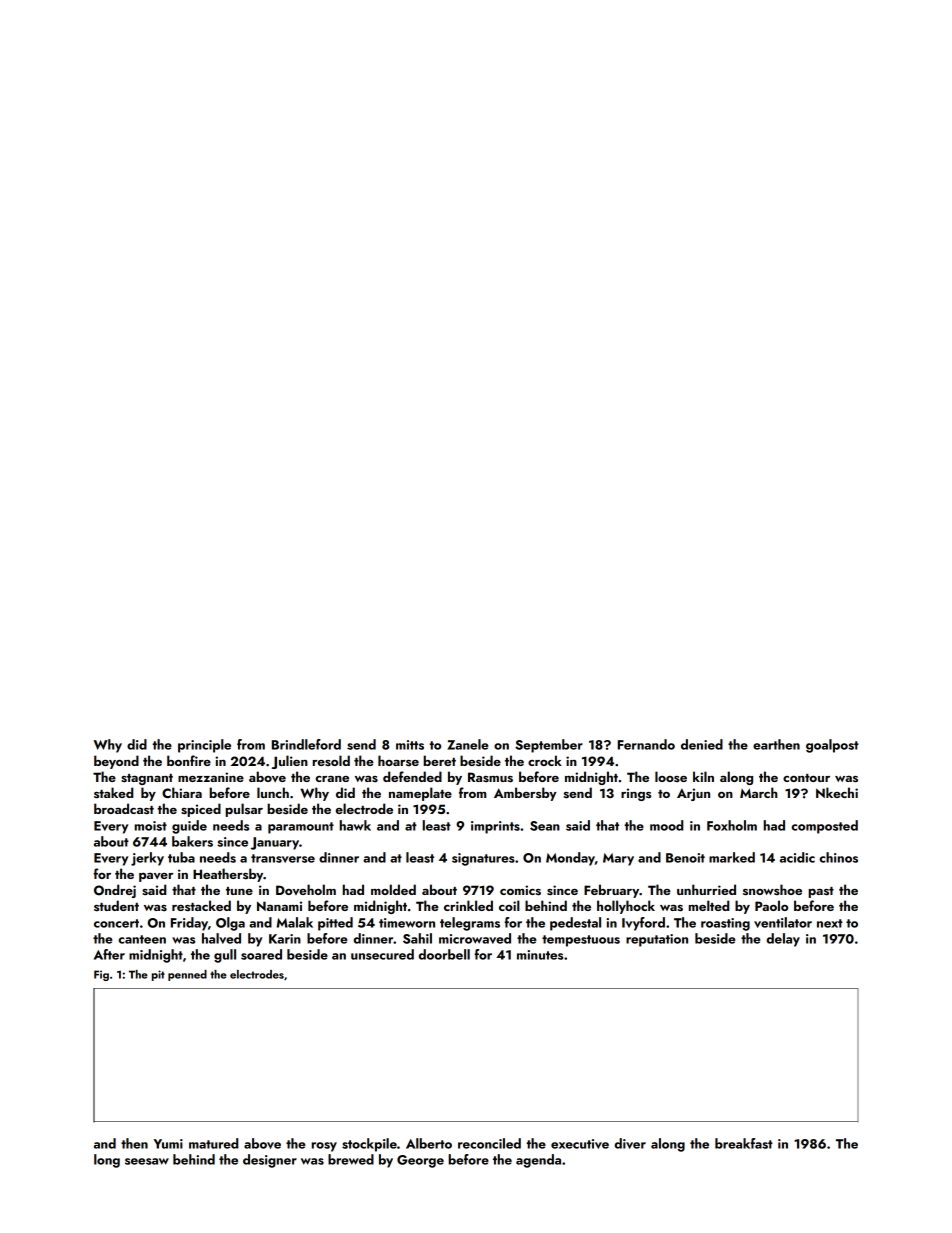 This image has width=952, height=1233. Describe the element at coordinates (744, 1143) in the image. I see `breakfast` at that location.
